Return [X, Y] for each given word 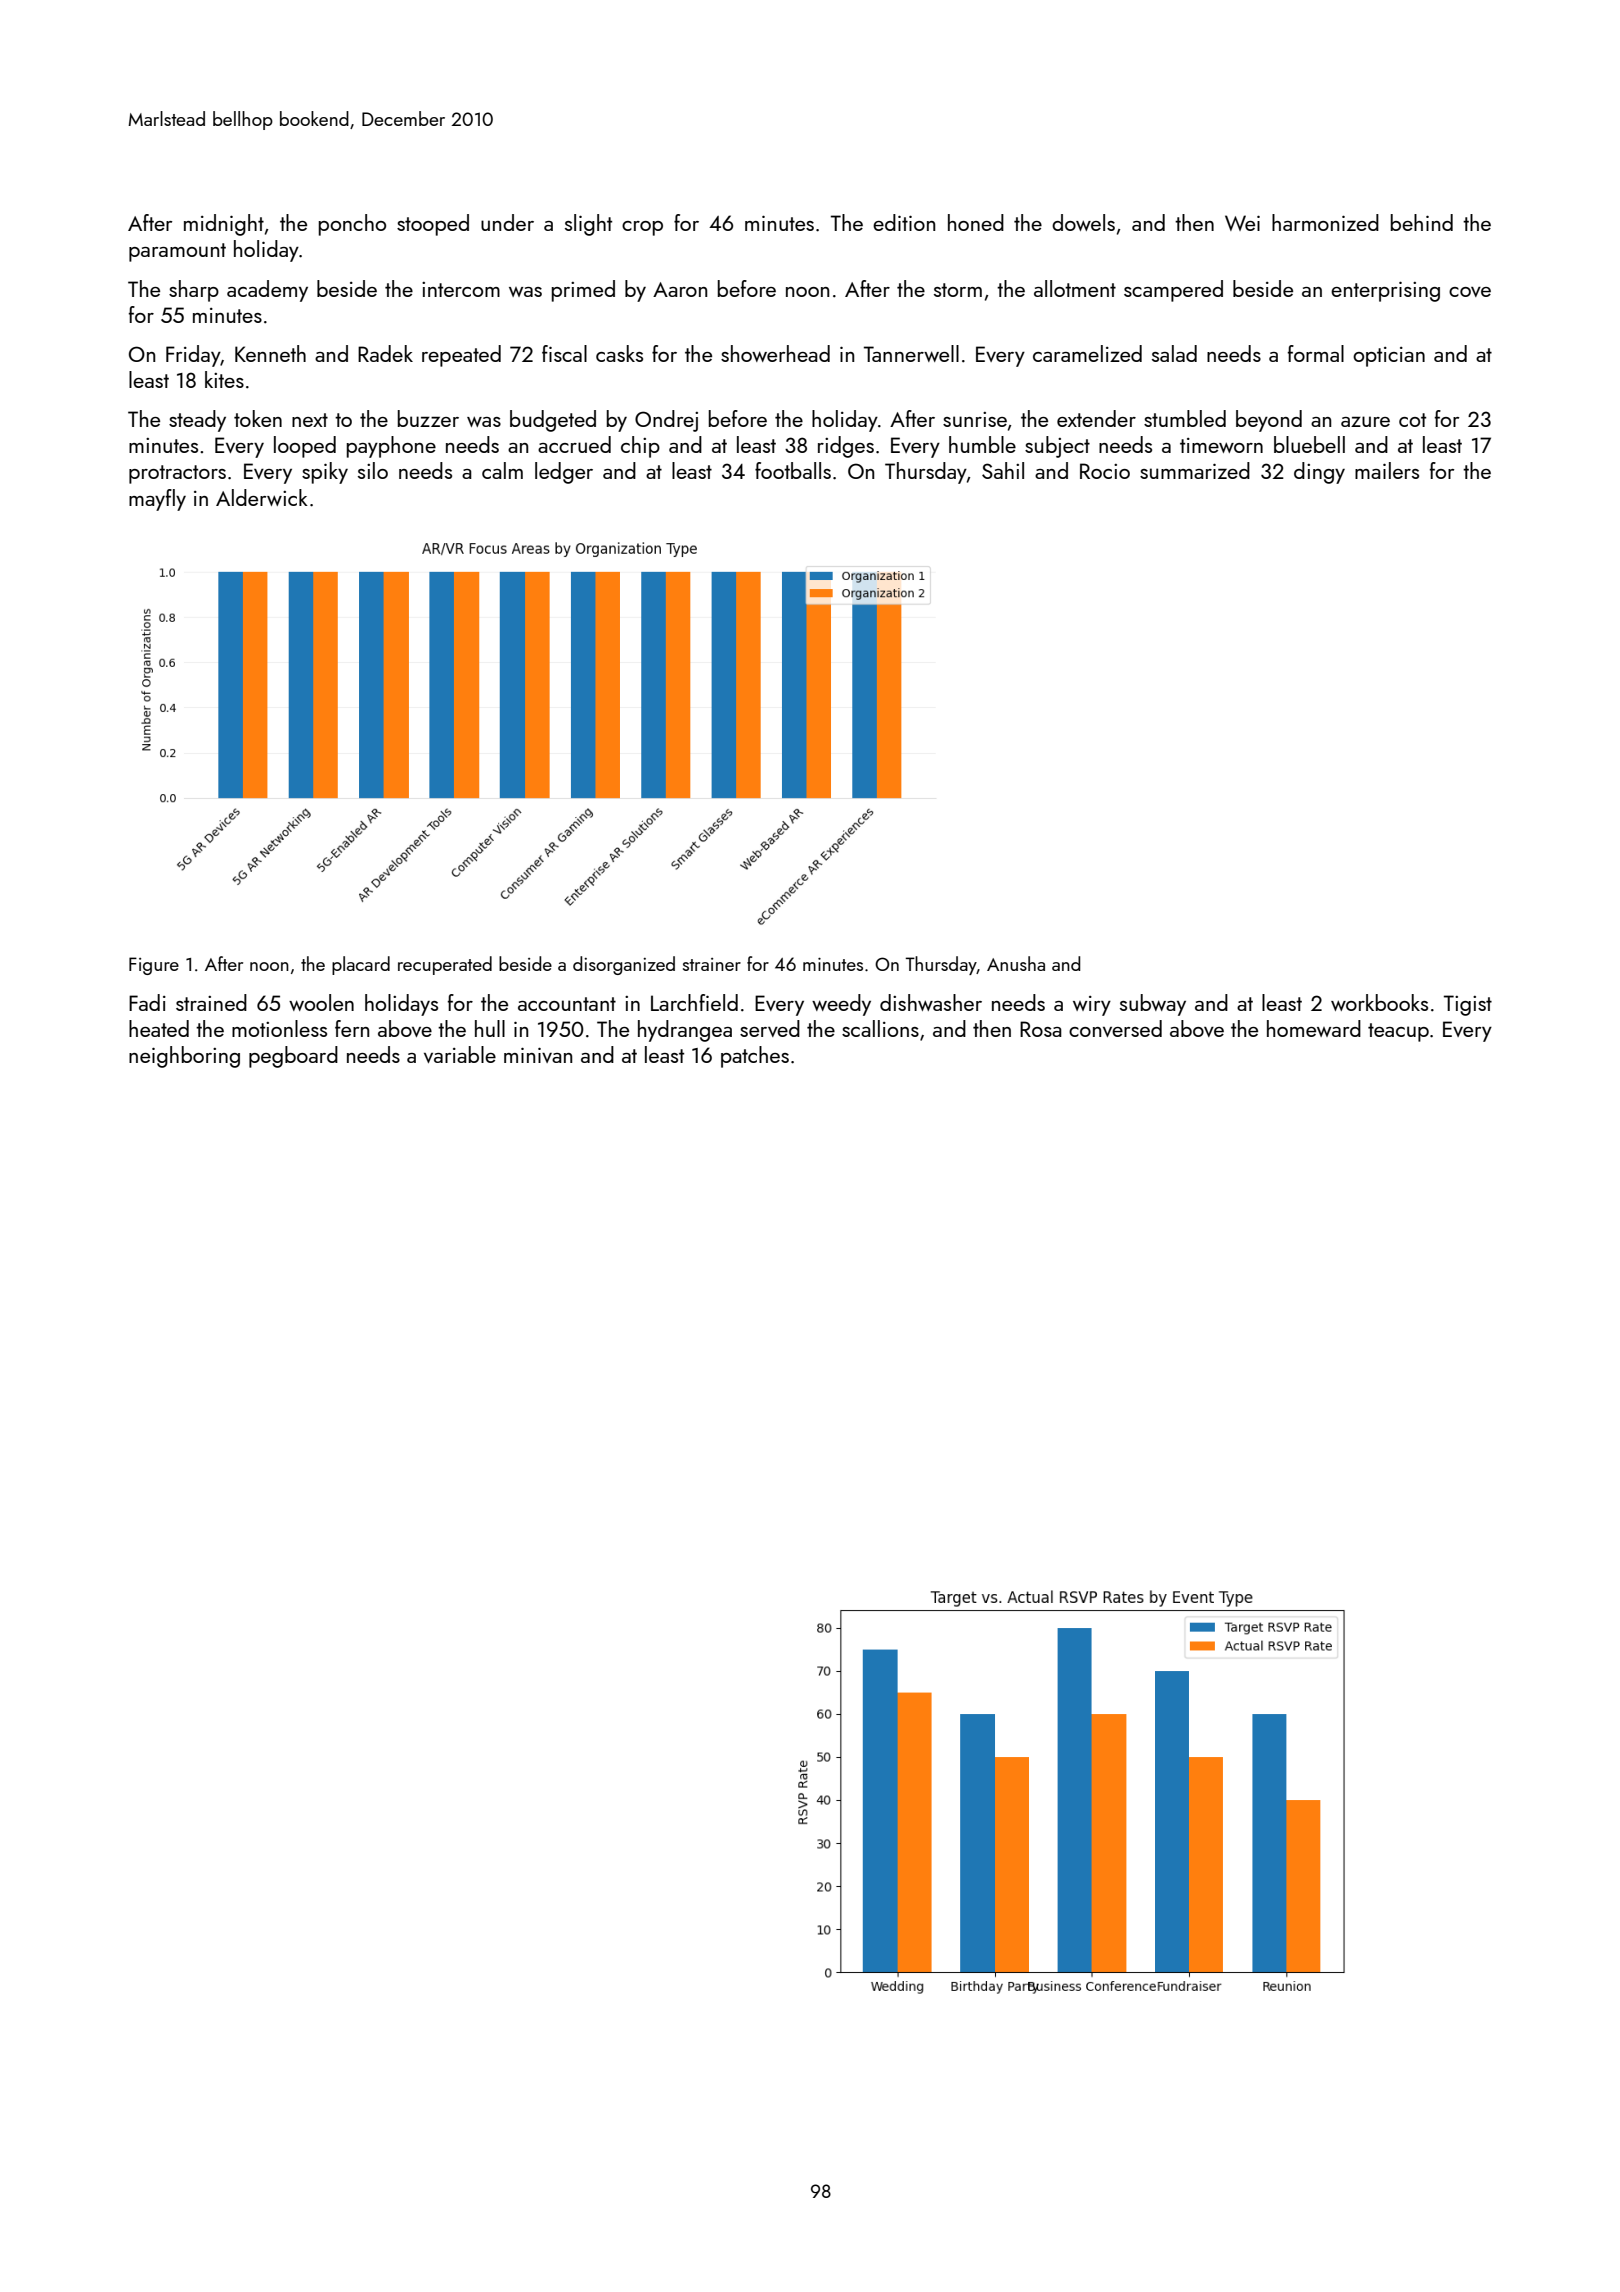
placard [361, 965]
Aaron [680, 289]
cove [1470, 292]
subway [1153, 1005]
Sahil [1003, 470]
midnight [224, 225]
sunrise [975, 419]
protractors [177, 474]
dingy [1319, 473]
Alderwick [262, 497]
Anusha [1016, 963]
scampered [1173, 291]
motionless [279, 1028]
